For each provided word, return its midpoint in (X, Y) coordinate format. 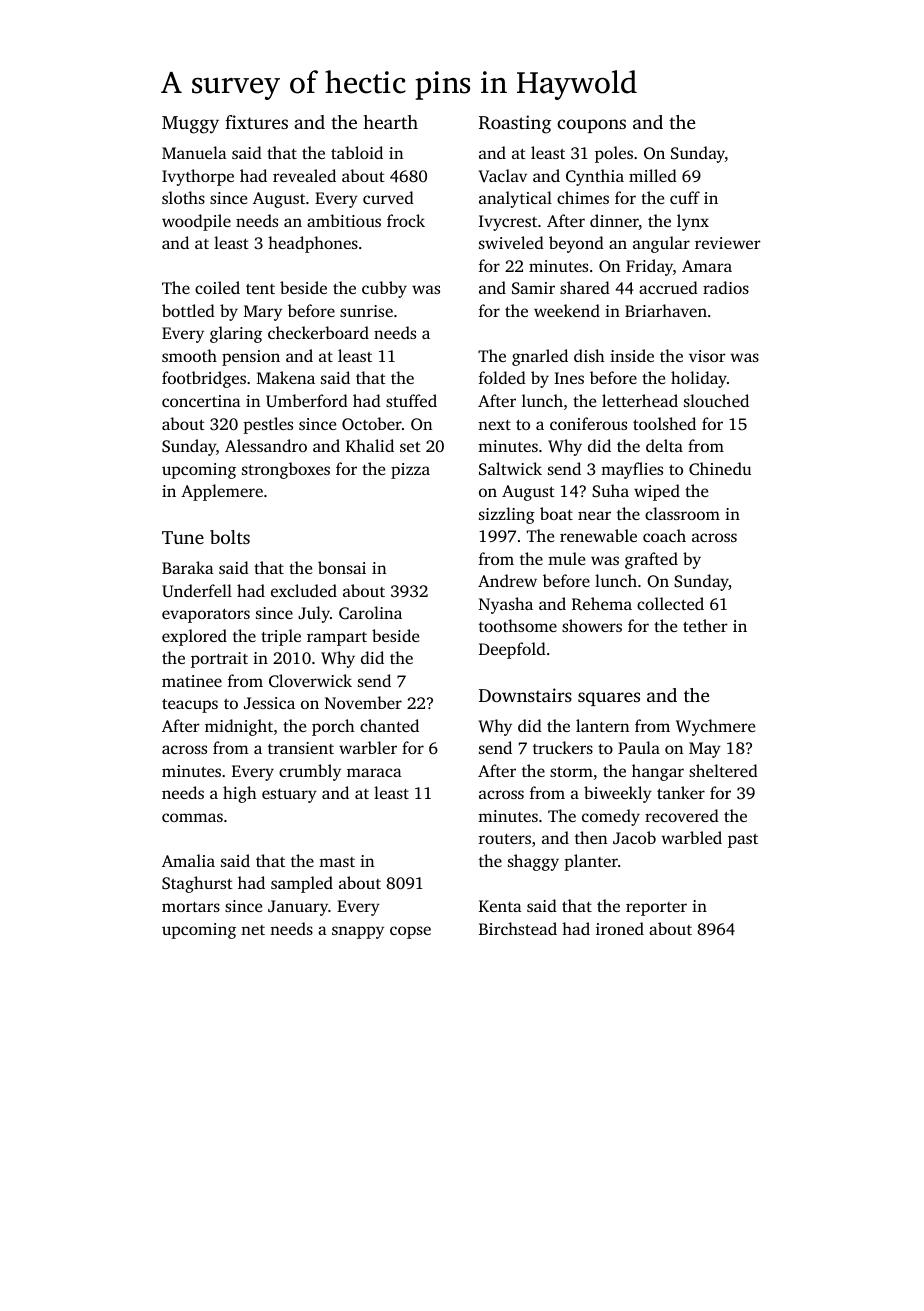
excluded (304, 590)
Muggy (190, 125)
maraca (374, 772)
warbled (691, 837)
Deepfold (512, 650)
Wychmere (715, 727)
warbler (368, 747)
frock (406, 220)
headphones (313, 244)
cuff (685, 197)
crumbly (310, 772)
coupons (591, 126)
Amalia (188, 860)
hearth (390, 122)
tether (705, 625)
